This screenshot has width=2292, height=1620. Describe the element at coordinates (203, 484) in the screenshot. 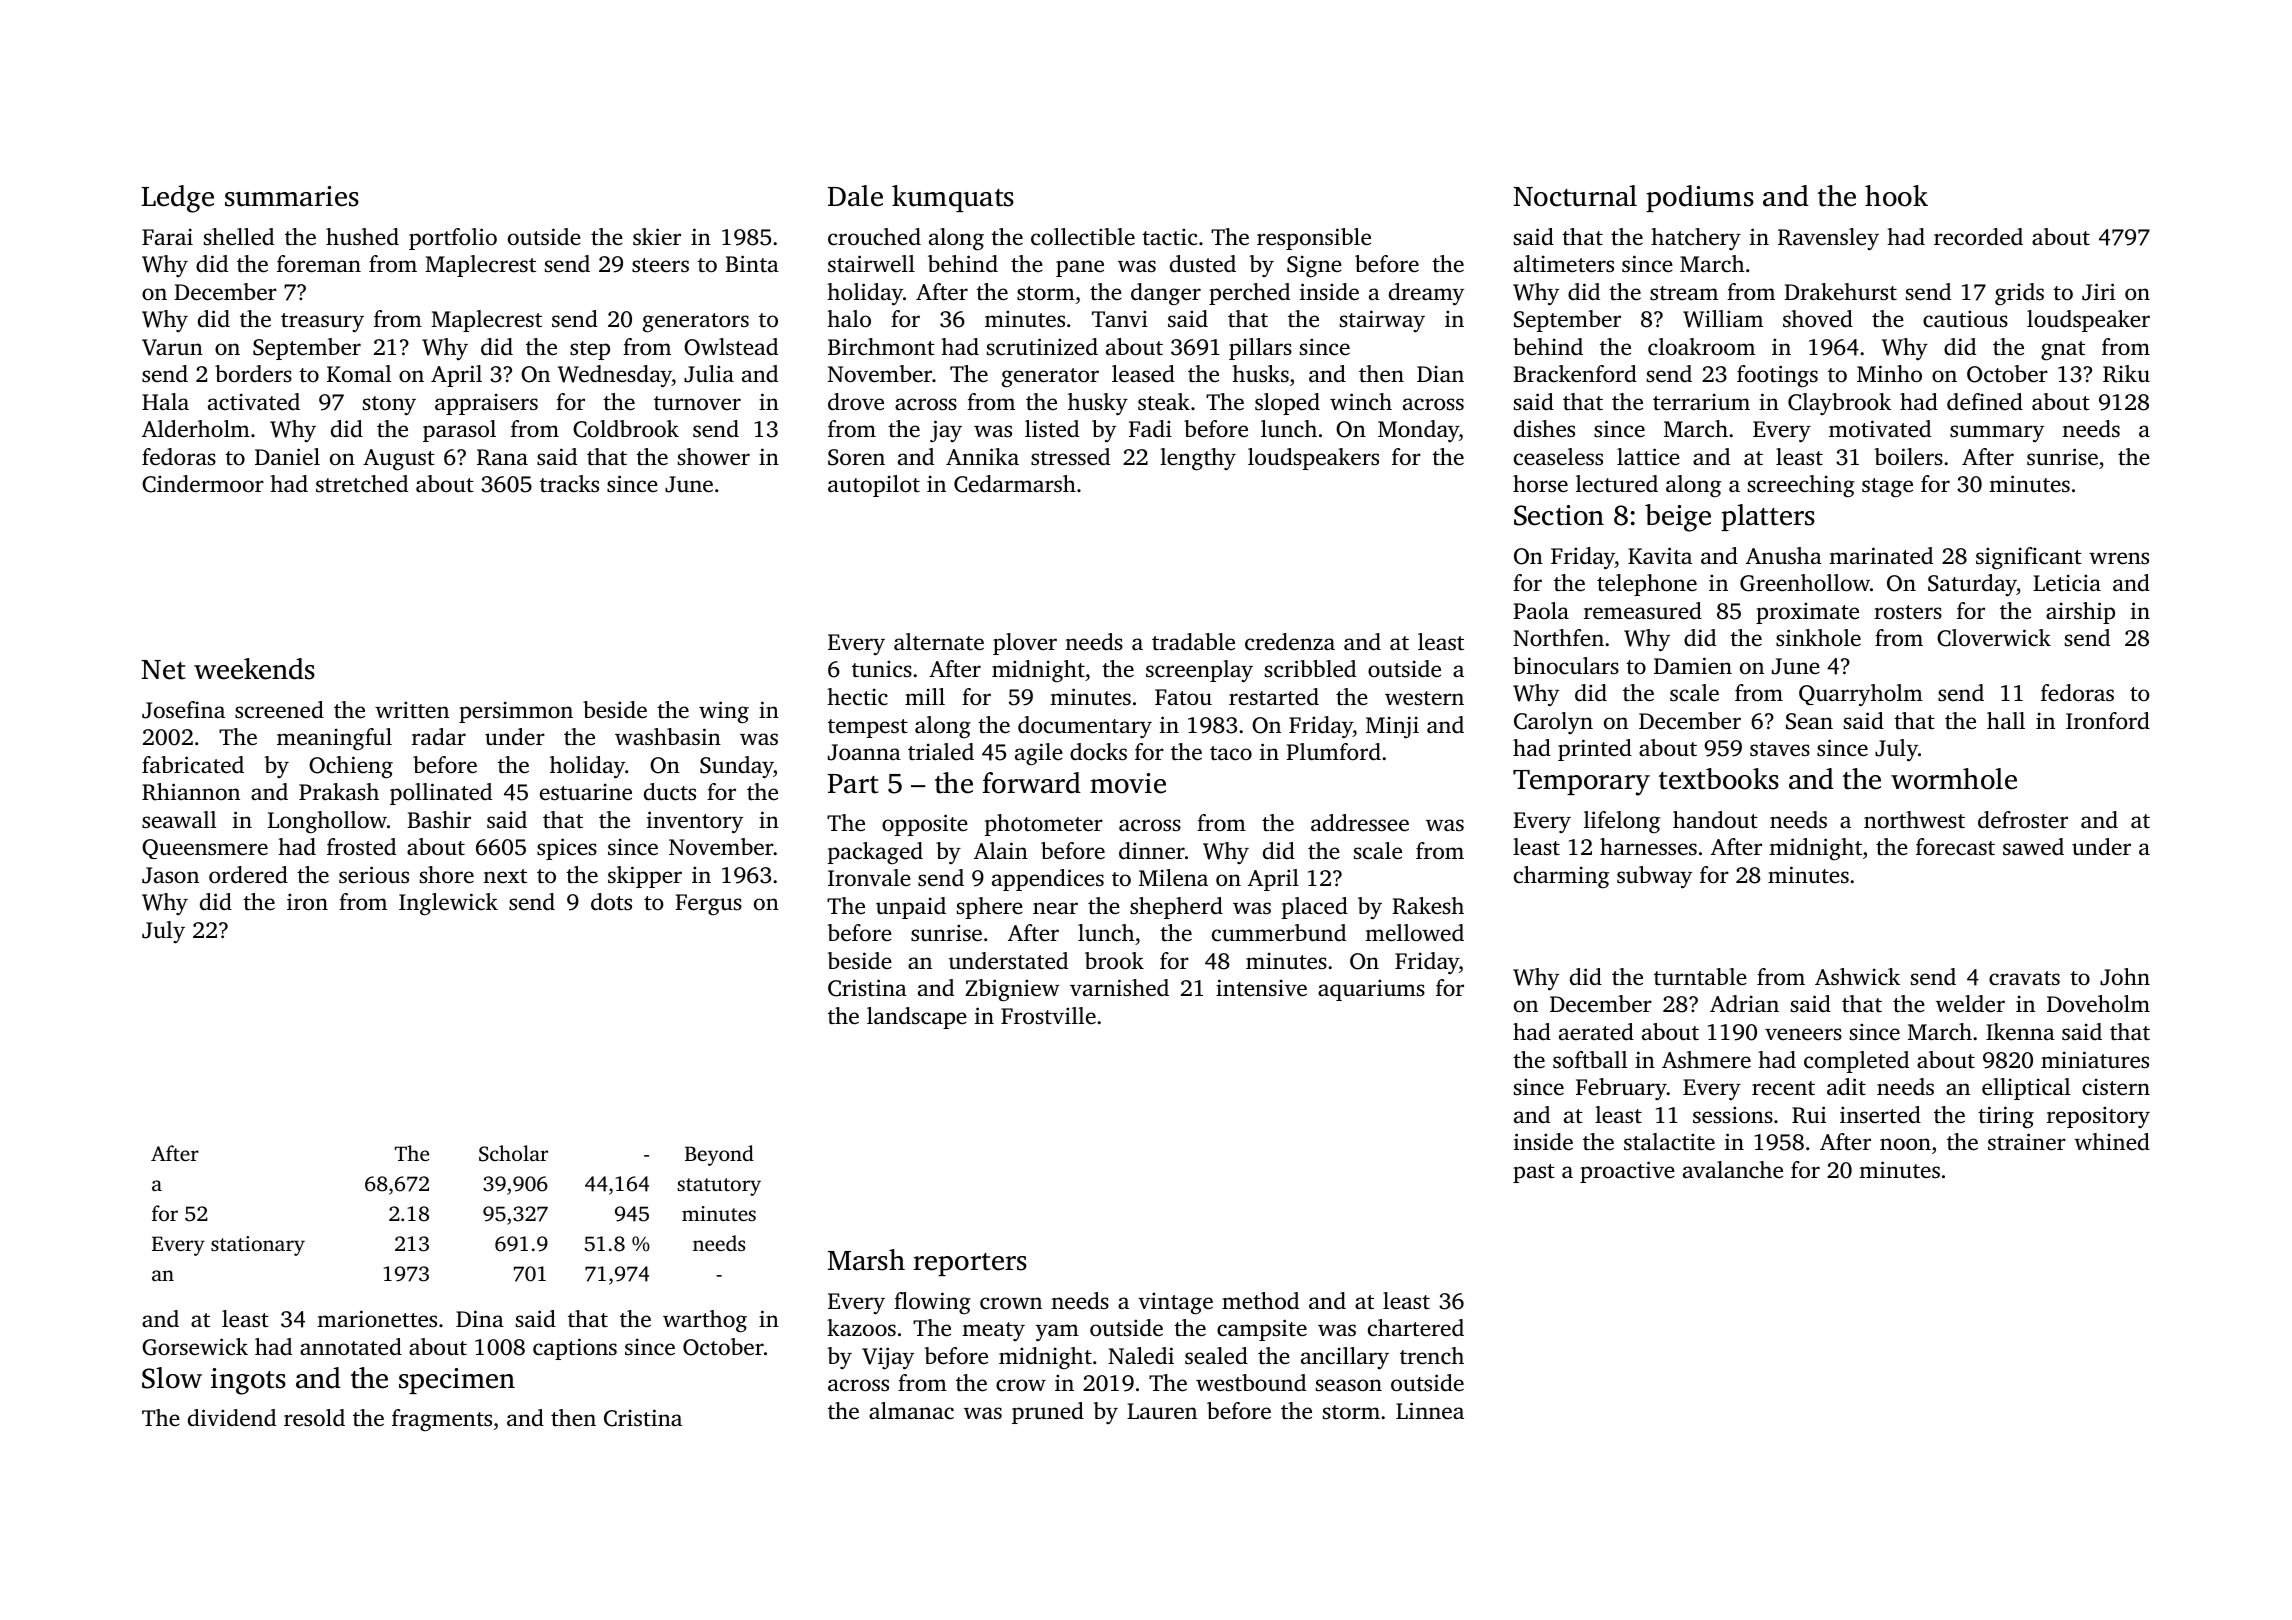

I see `Cindermoor` at that location.
